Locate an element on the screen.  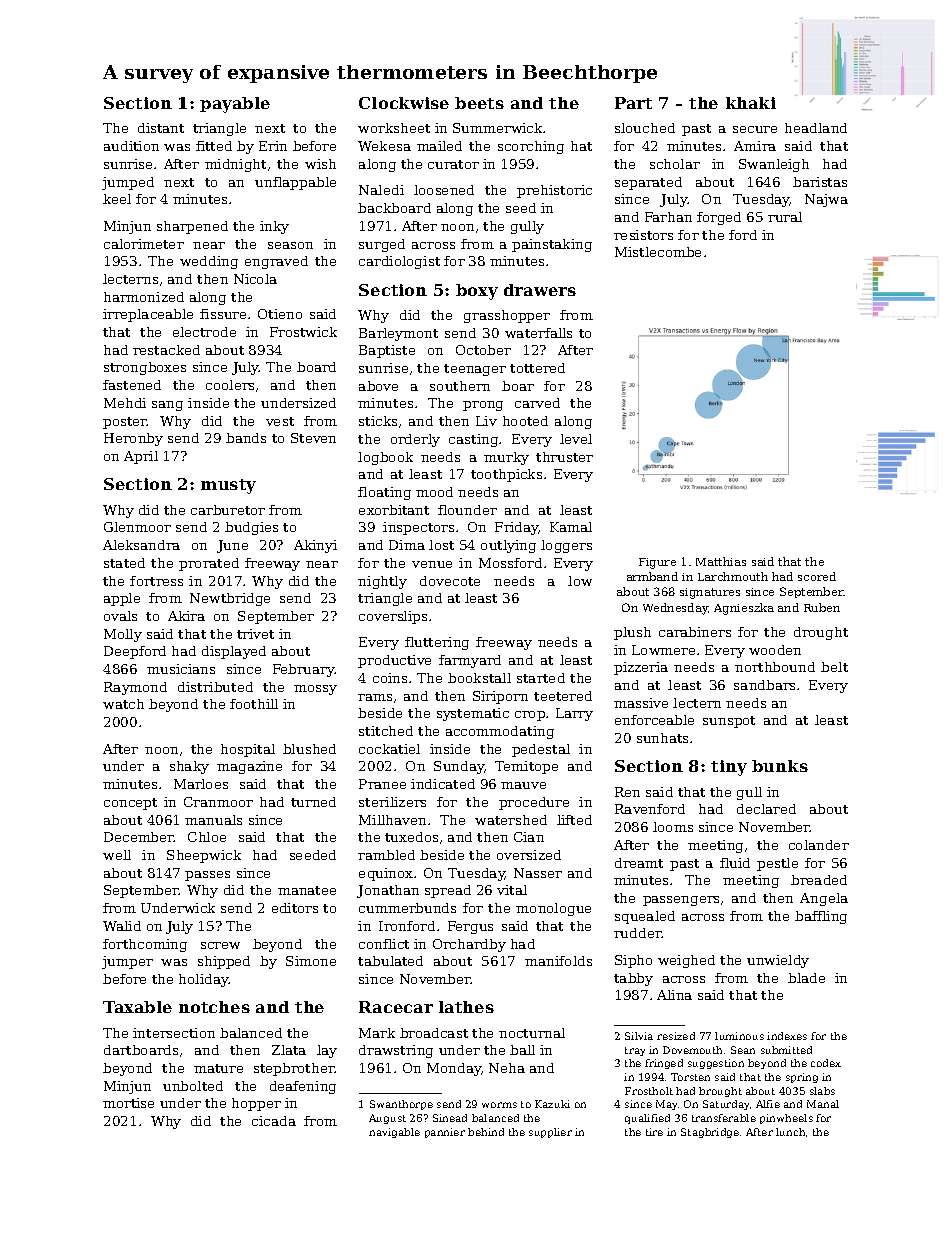
Part is located at coordinates (633, 103).
